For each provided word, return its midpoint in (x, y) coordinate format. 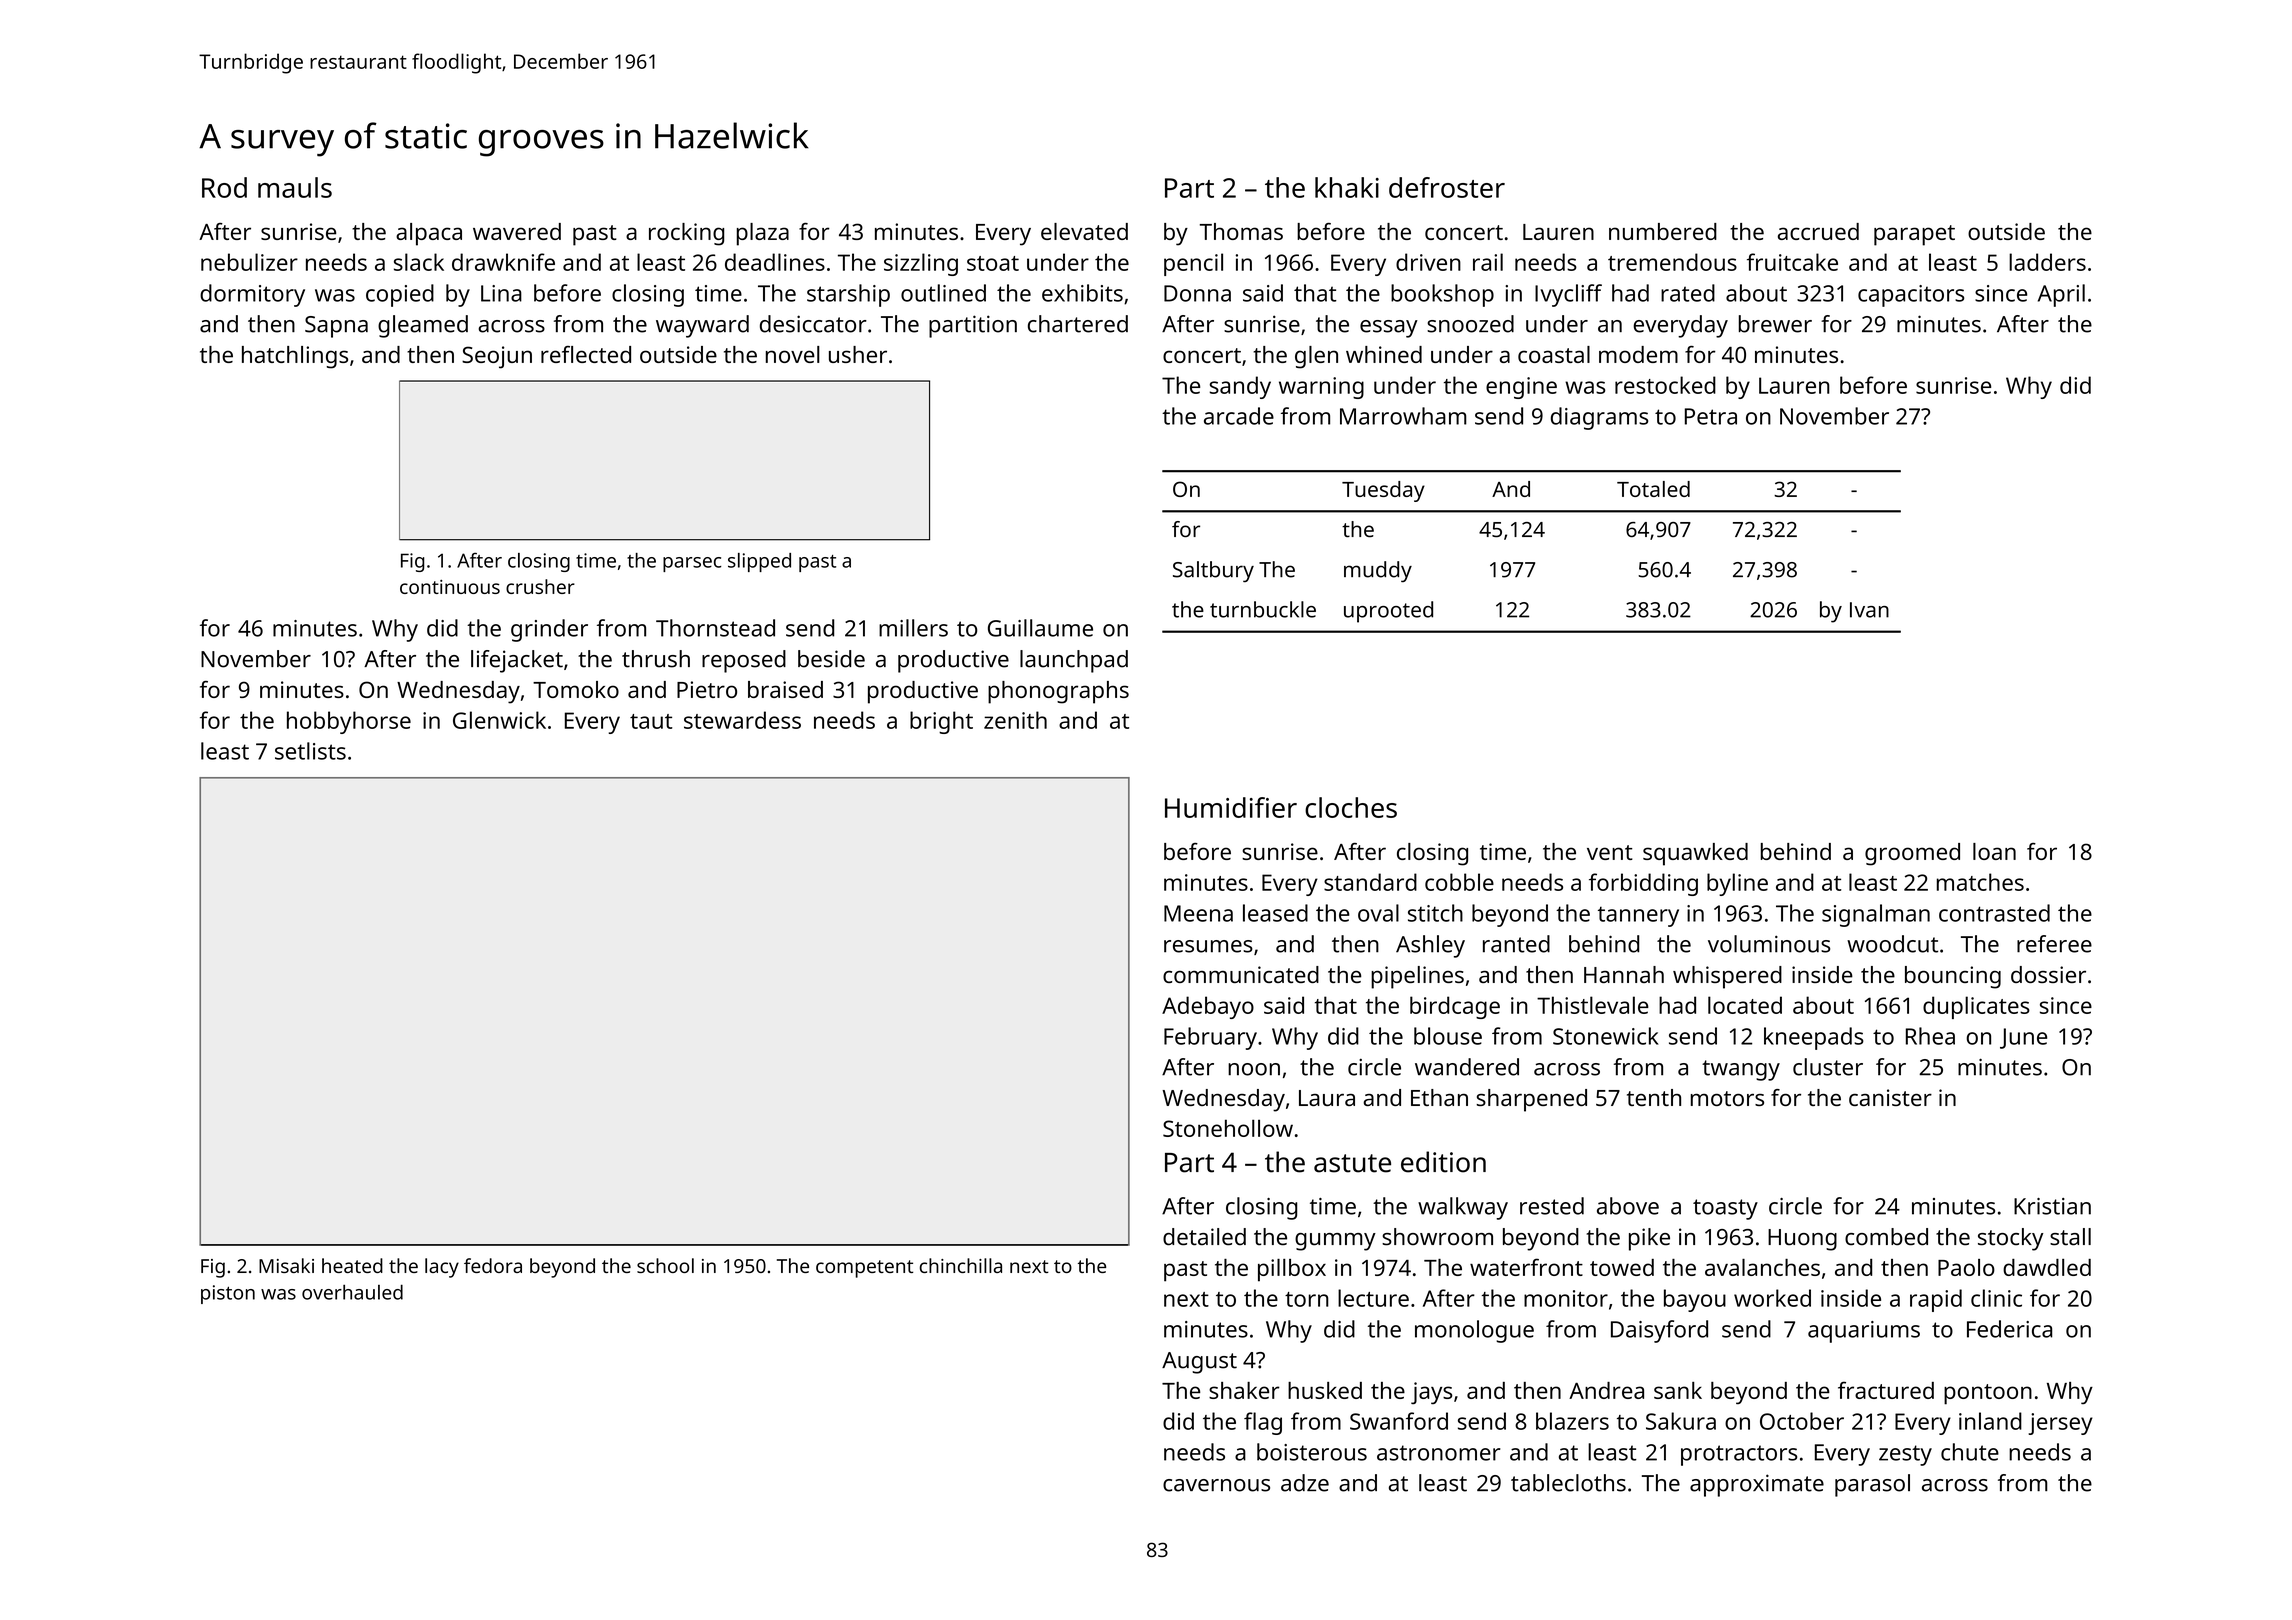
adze (1305, 1483)
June (2023, 1038)
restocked (1665, 385)
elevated (1084, 231)
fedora (493, 1265)
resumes (1208, 946)
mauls (295, 187)
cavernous (1216, 1485)
